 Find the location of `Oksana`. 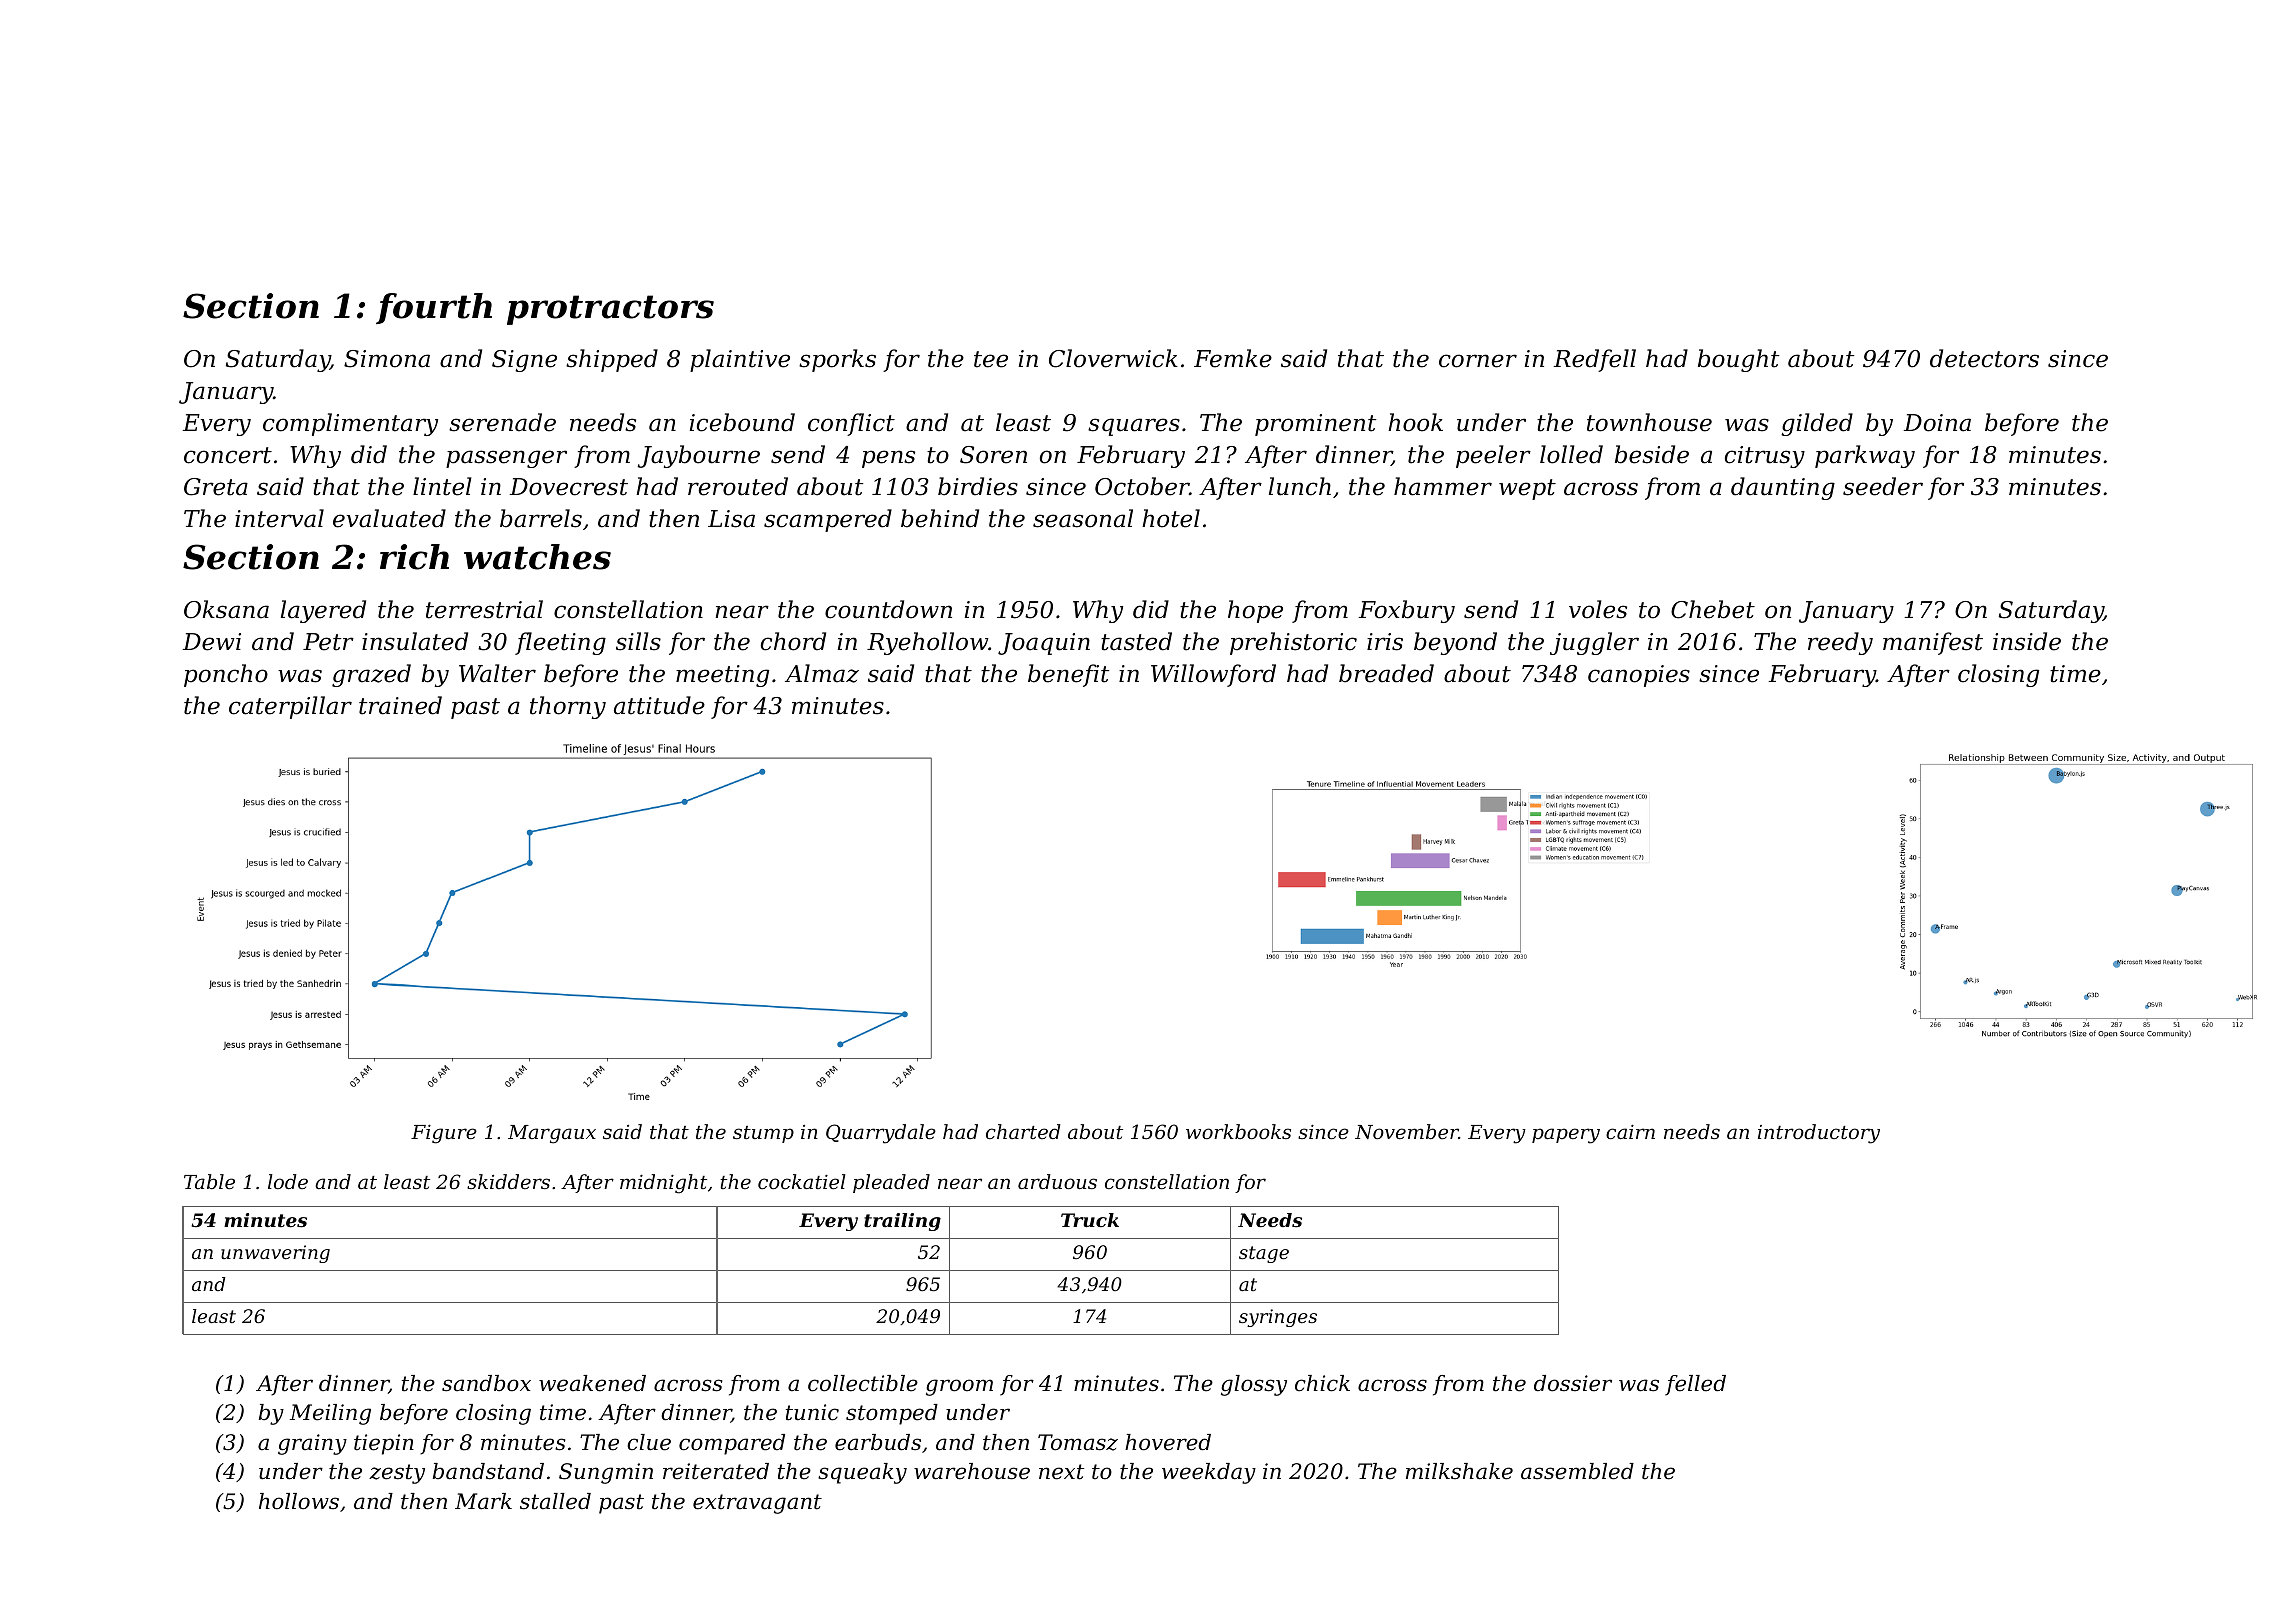

Oksana is located at coordinates (226, 609).
